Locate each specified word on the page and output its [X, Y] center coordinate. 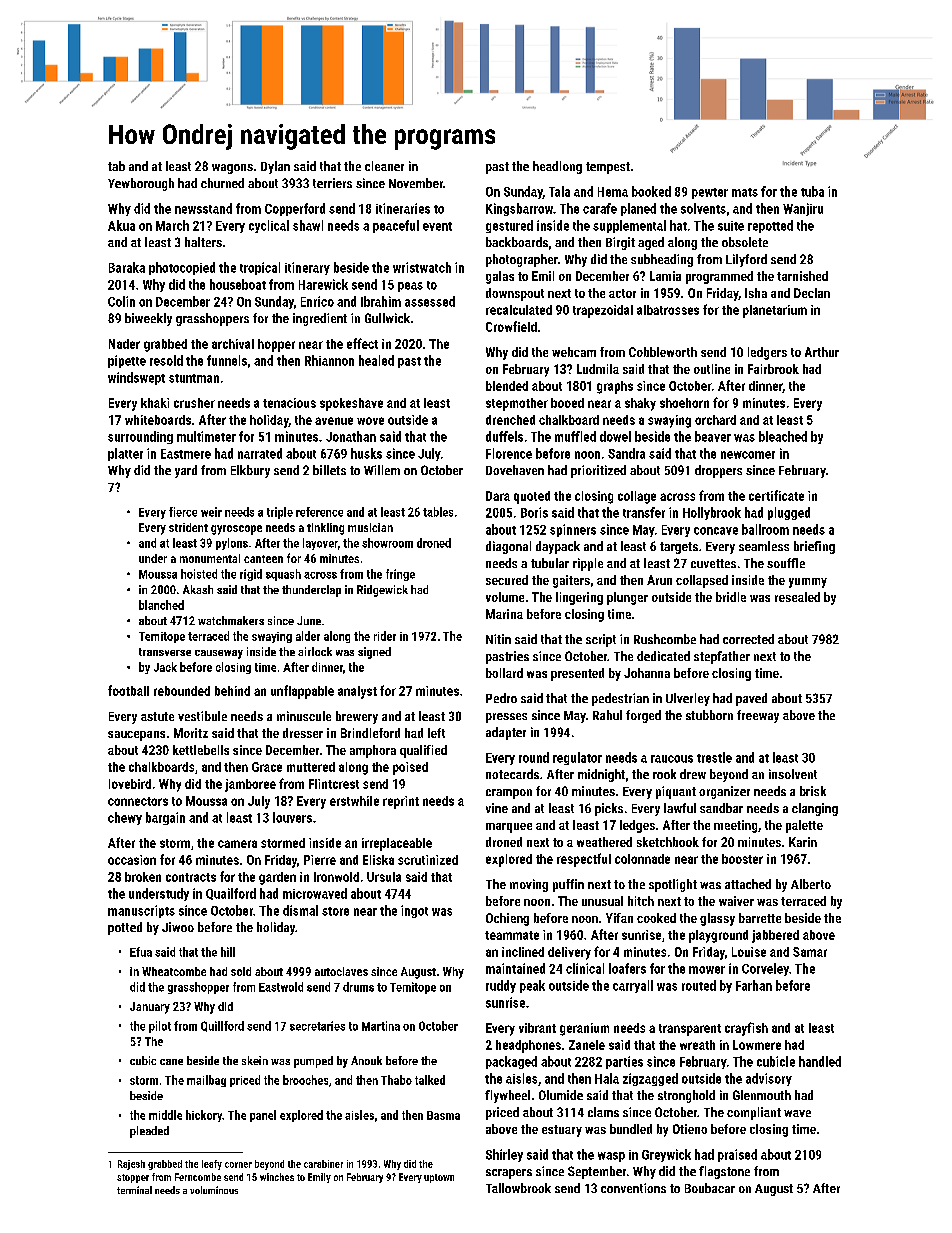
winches [277, 1177]
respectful [584, 860]
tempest [608, 168]
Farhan [754, 985]
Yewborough [141, 184]
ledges [637, 826]
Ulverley [688, 699]
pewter [710, 193]
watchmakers [231, 620]
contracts [191, 877]
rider [385, 636]
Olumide [561, 1095]
